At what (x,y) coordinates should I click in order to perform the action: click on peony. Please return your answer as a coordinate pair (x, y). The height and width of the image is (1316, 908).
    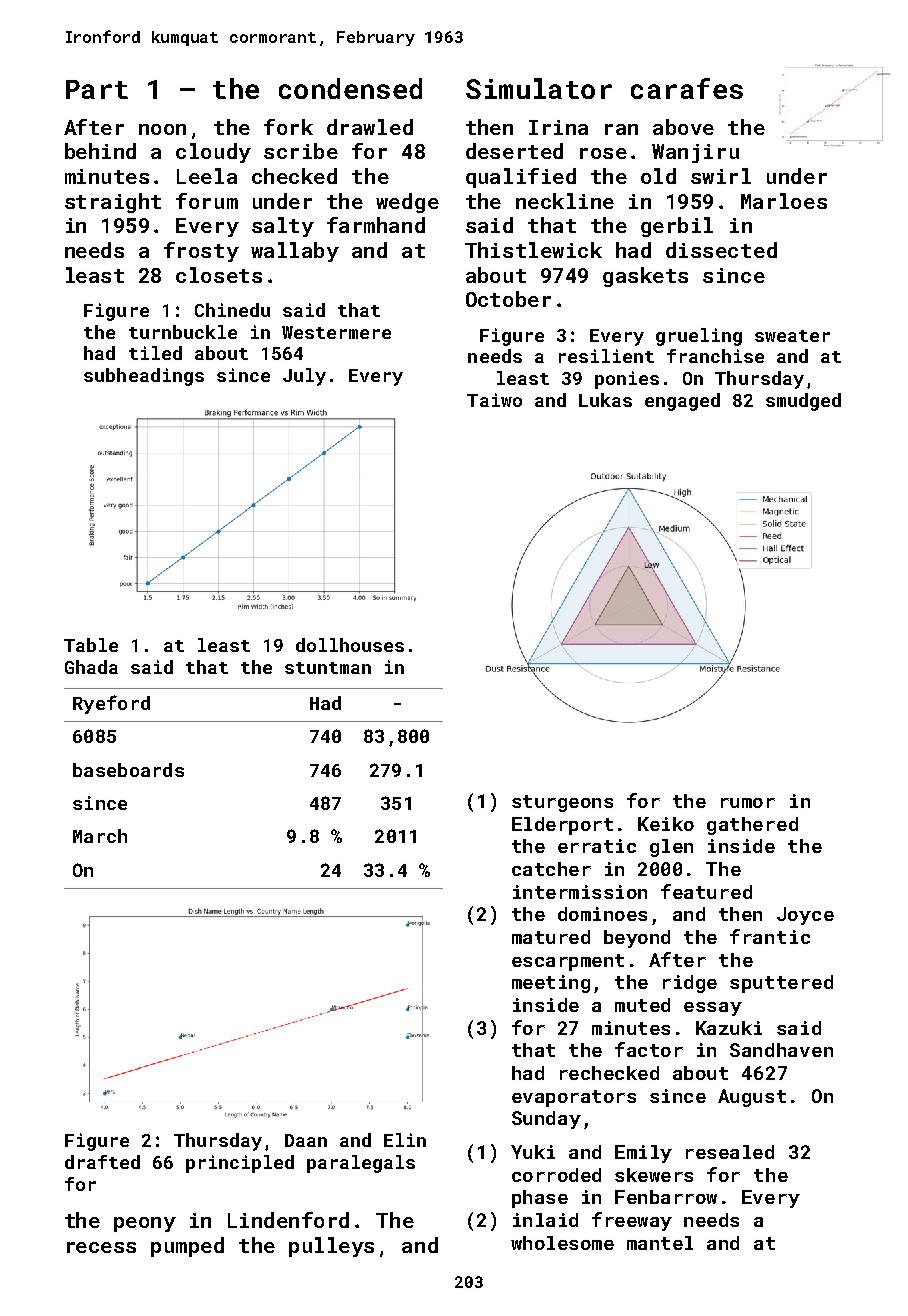
    Looking at the image, I should click on (145, 1224).
